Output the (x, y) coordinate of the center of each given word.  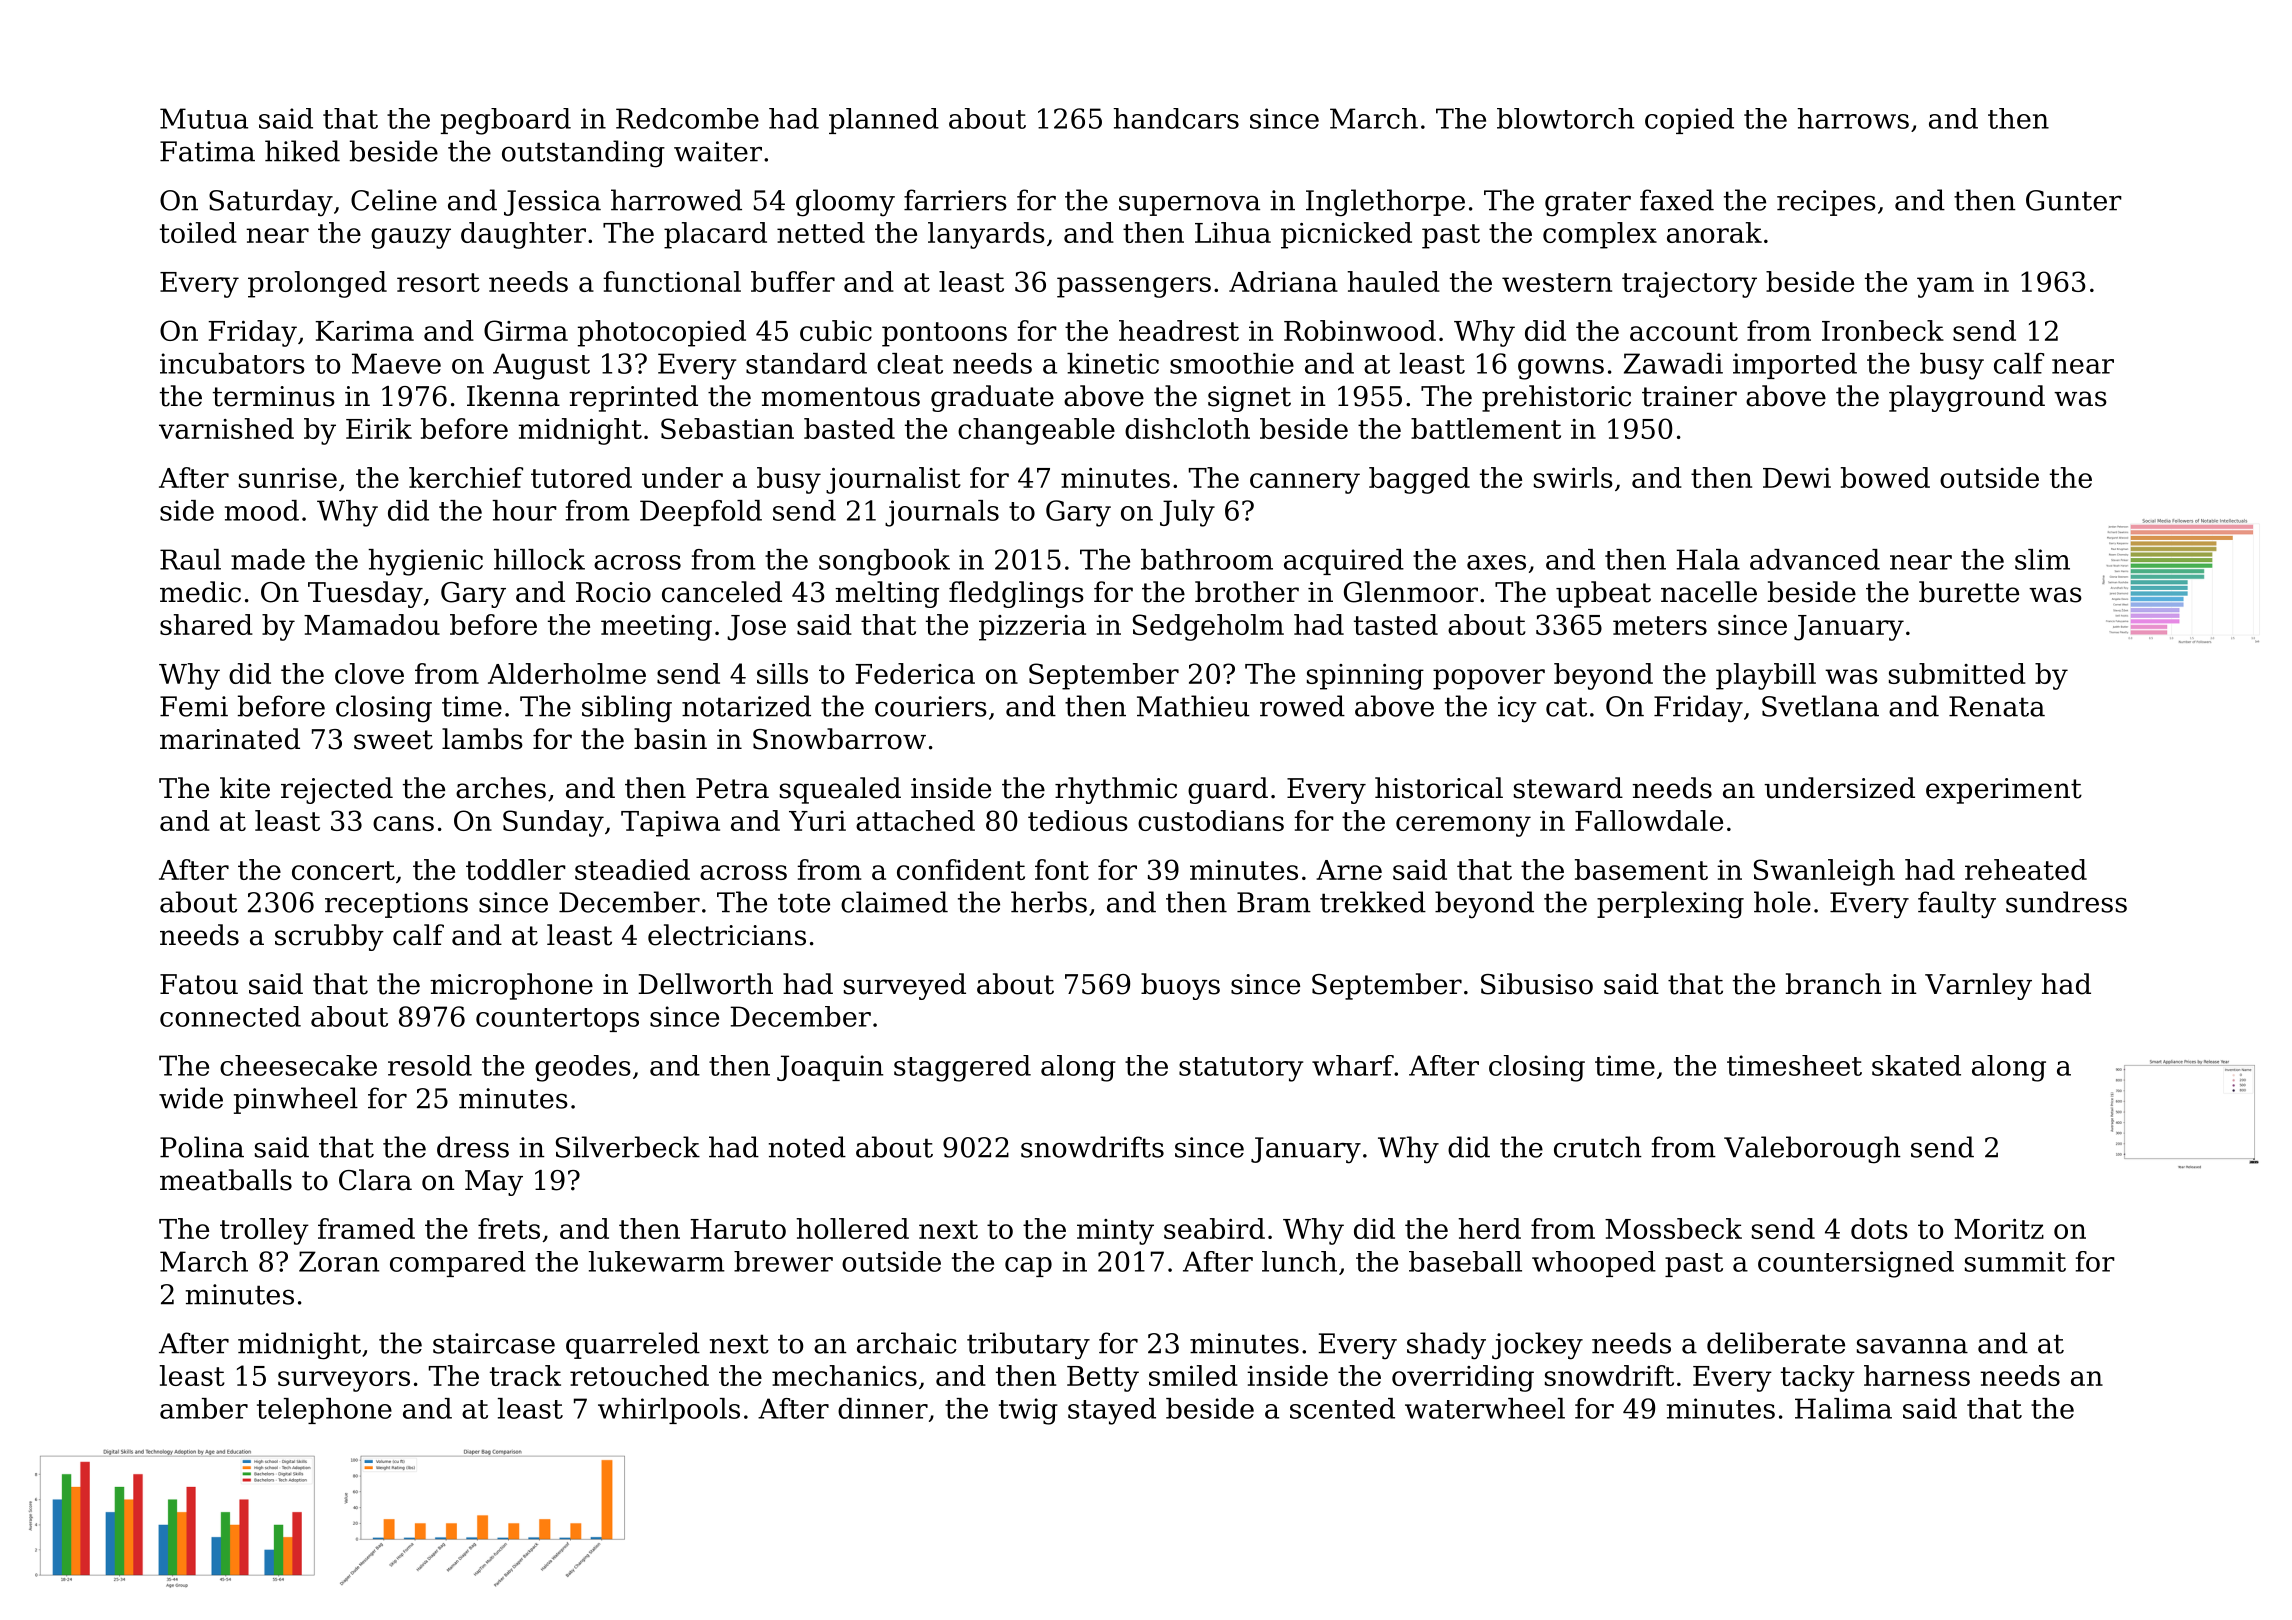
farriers (955, 200)
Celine (394, 200)
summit (2015, 1261)
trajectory (1689, 285)
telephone (324, 1411)
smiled (1193, 1375)
